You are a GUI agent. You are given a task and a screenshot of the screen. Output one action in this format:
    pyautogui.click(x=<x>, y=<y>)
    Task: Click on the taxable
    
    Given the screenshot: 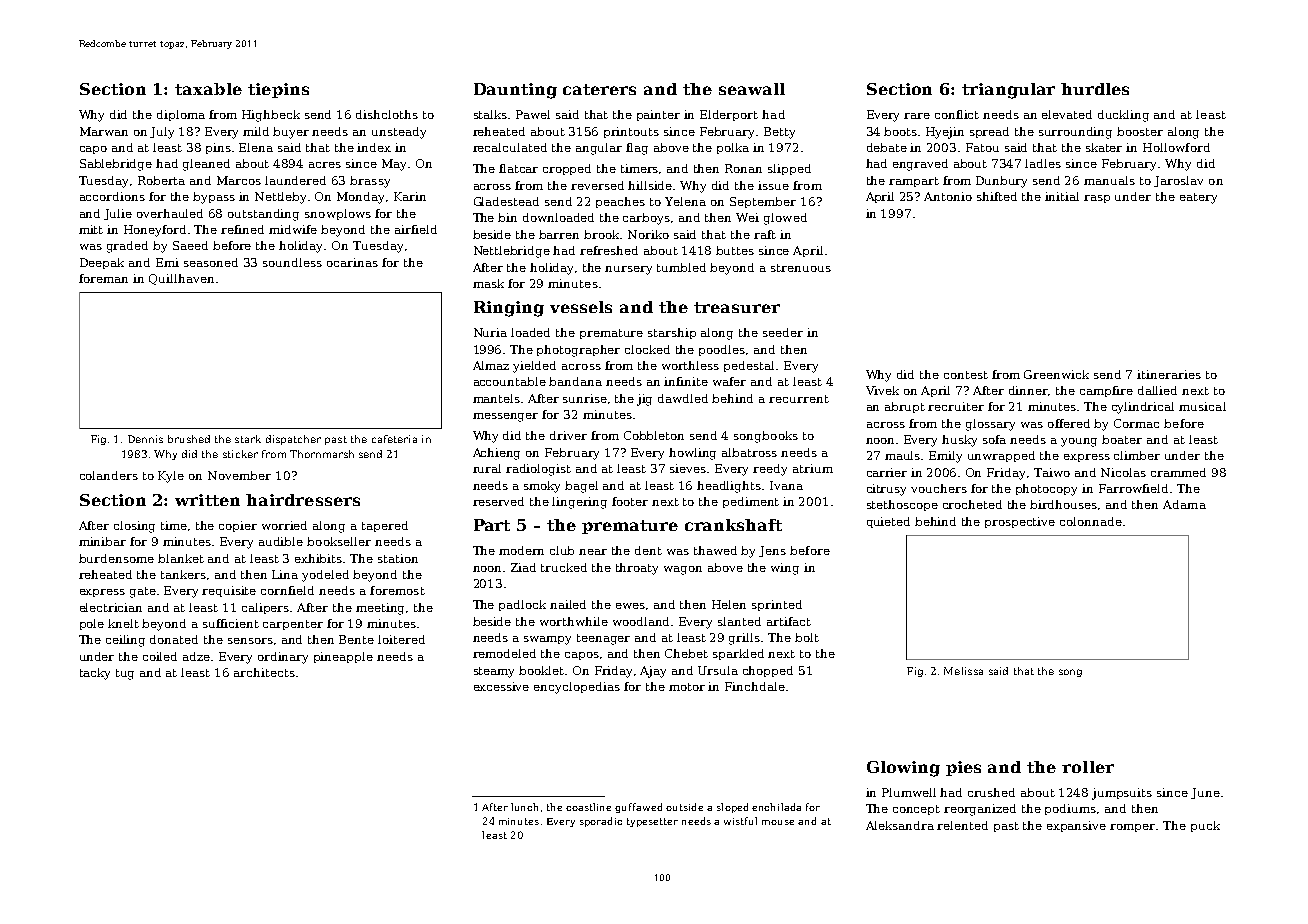 What is the action you would take?
    pyautogui.click(x=208, y=89)
